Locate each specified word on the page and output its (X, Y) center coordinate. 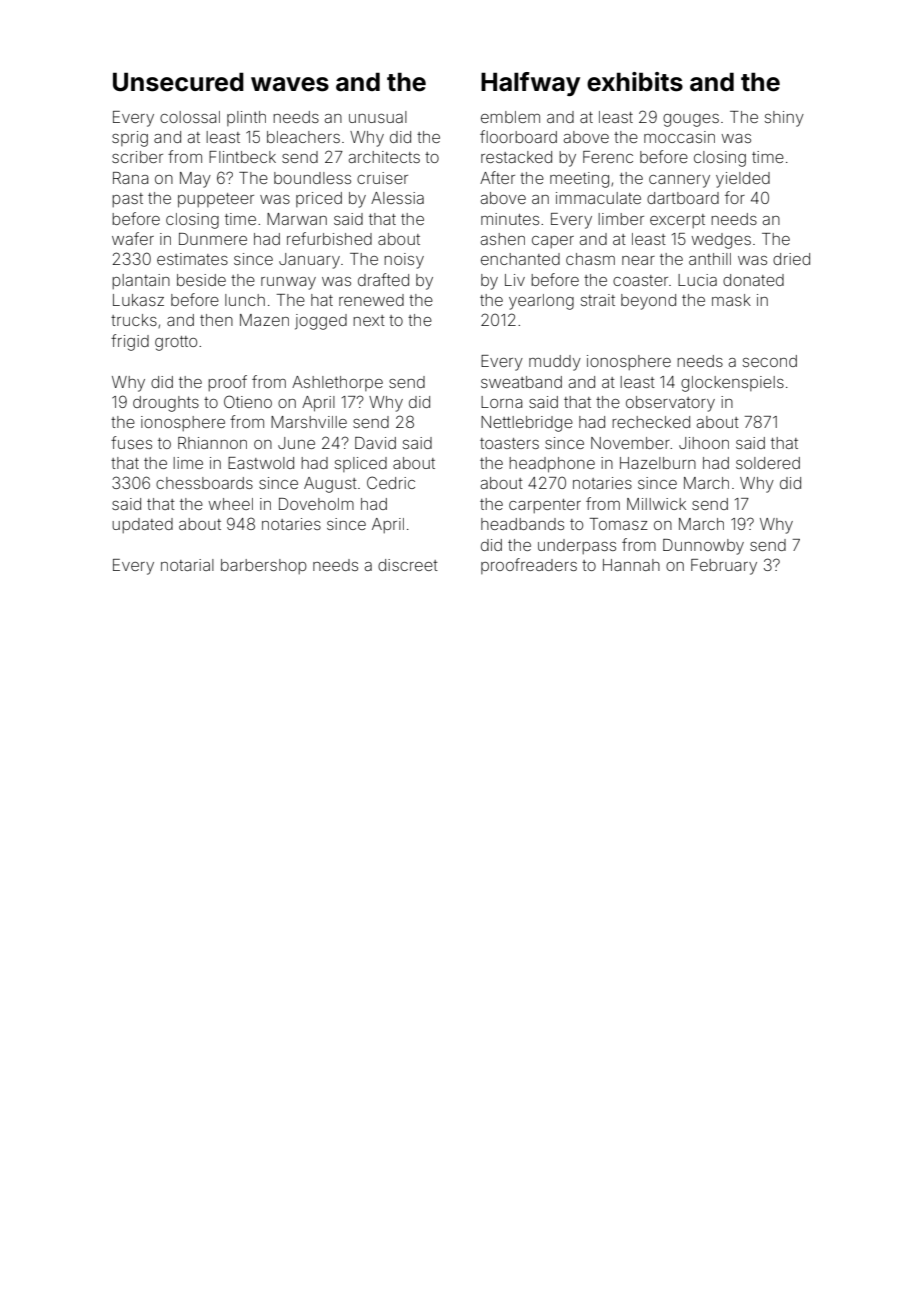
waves (290, 84)
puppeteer (216, 200)
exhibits (635, 82)
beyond (648, 302)
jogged (321, 322)
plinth (246, 118)
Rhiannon (212, 443)
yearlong (541, 302)
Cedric (391, 482)
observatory (670, 404)
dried (791, 259)
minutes (510, 219)
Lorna (501, 402)
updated (142, 525)
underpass (577, 546)
